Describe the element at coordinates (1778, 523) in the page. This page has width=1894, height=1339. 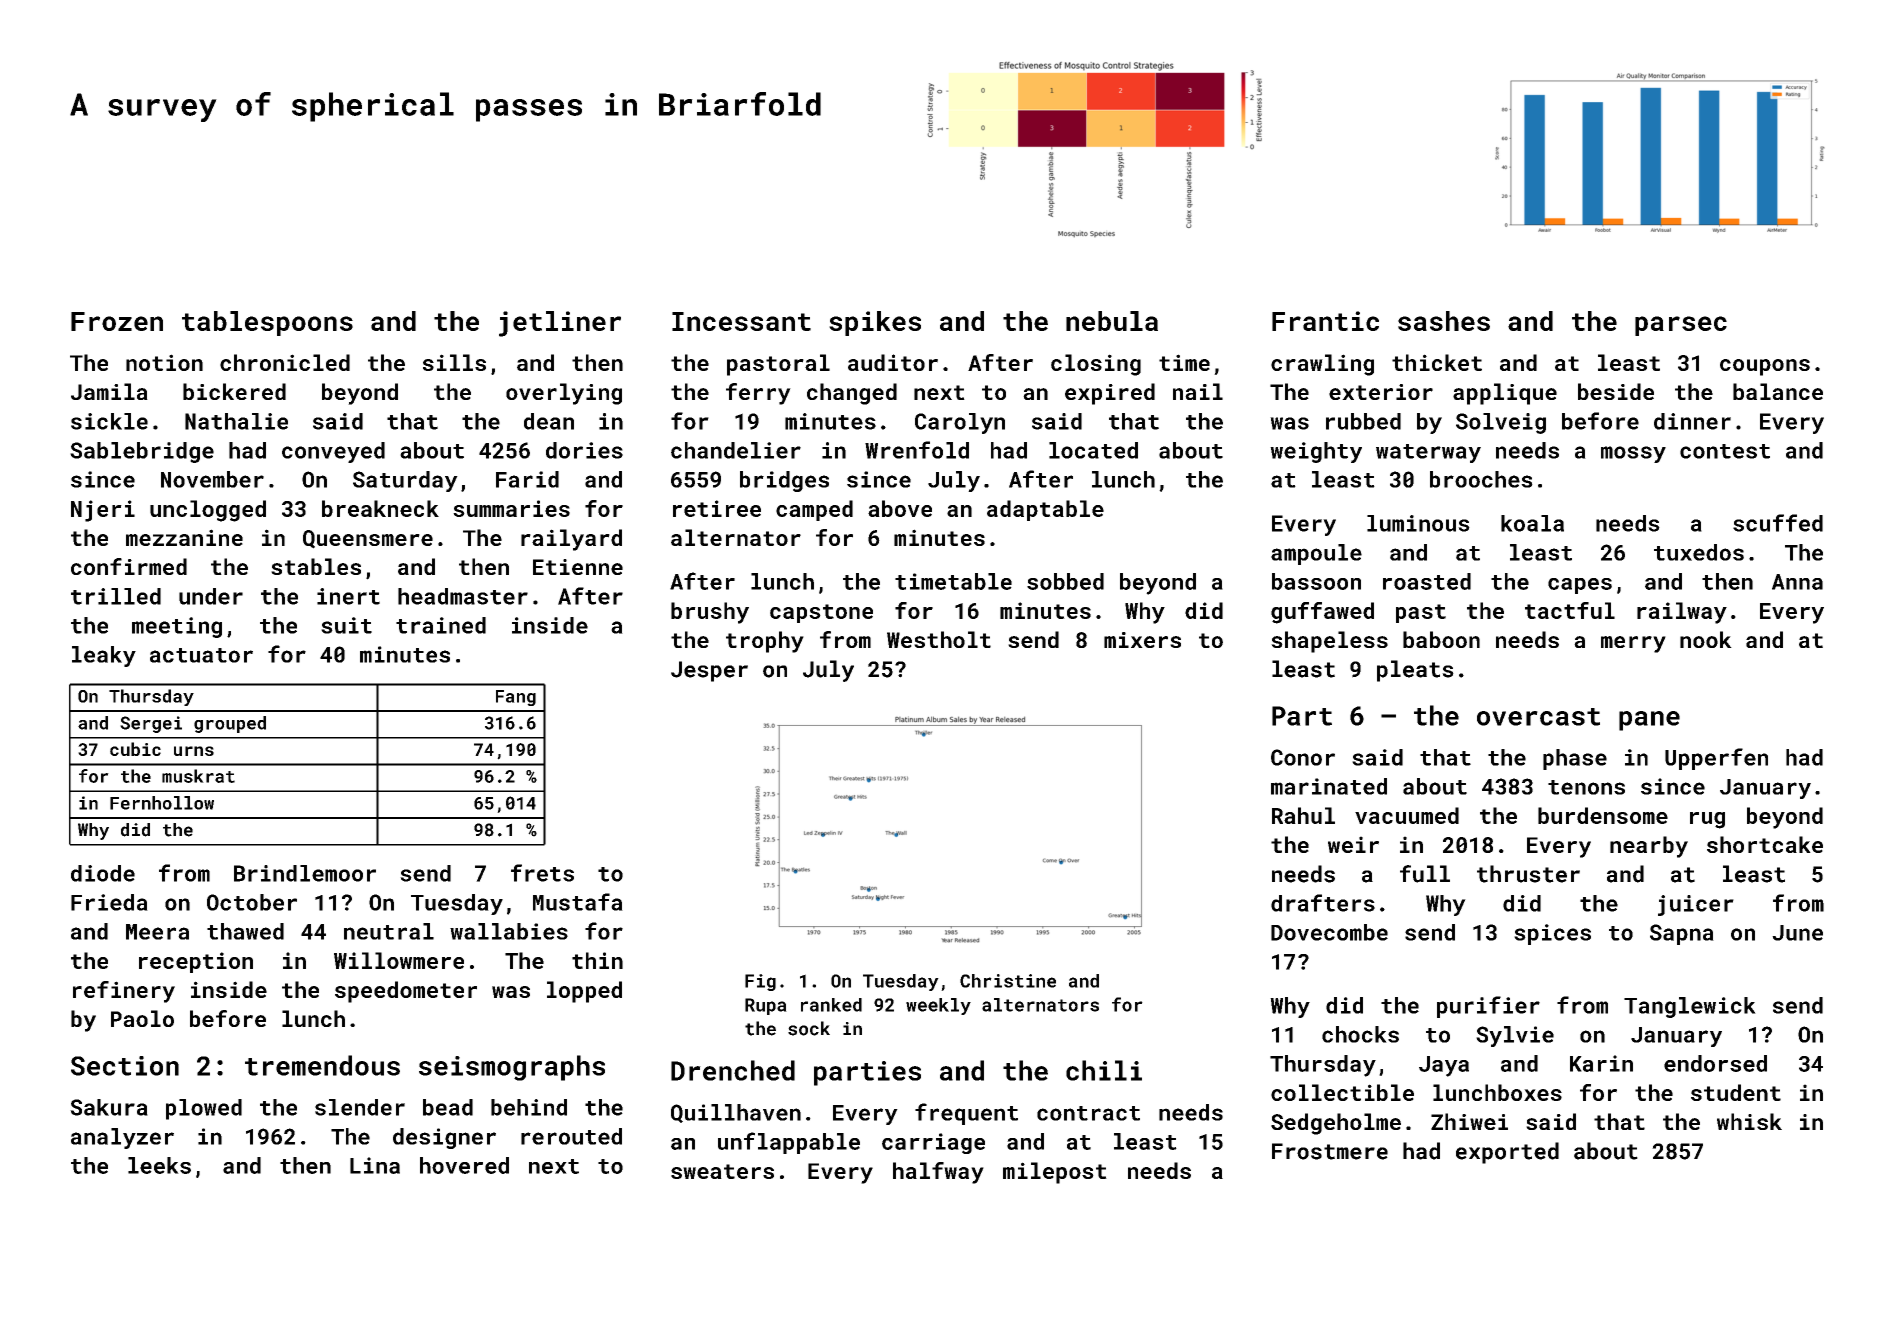
I see `scuffed` at that location.
